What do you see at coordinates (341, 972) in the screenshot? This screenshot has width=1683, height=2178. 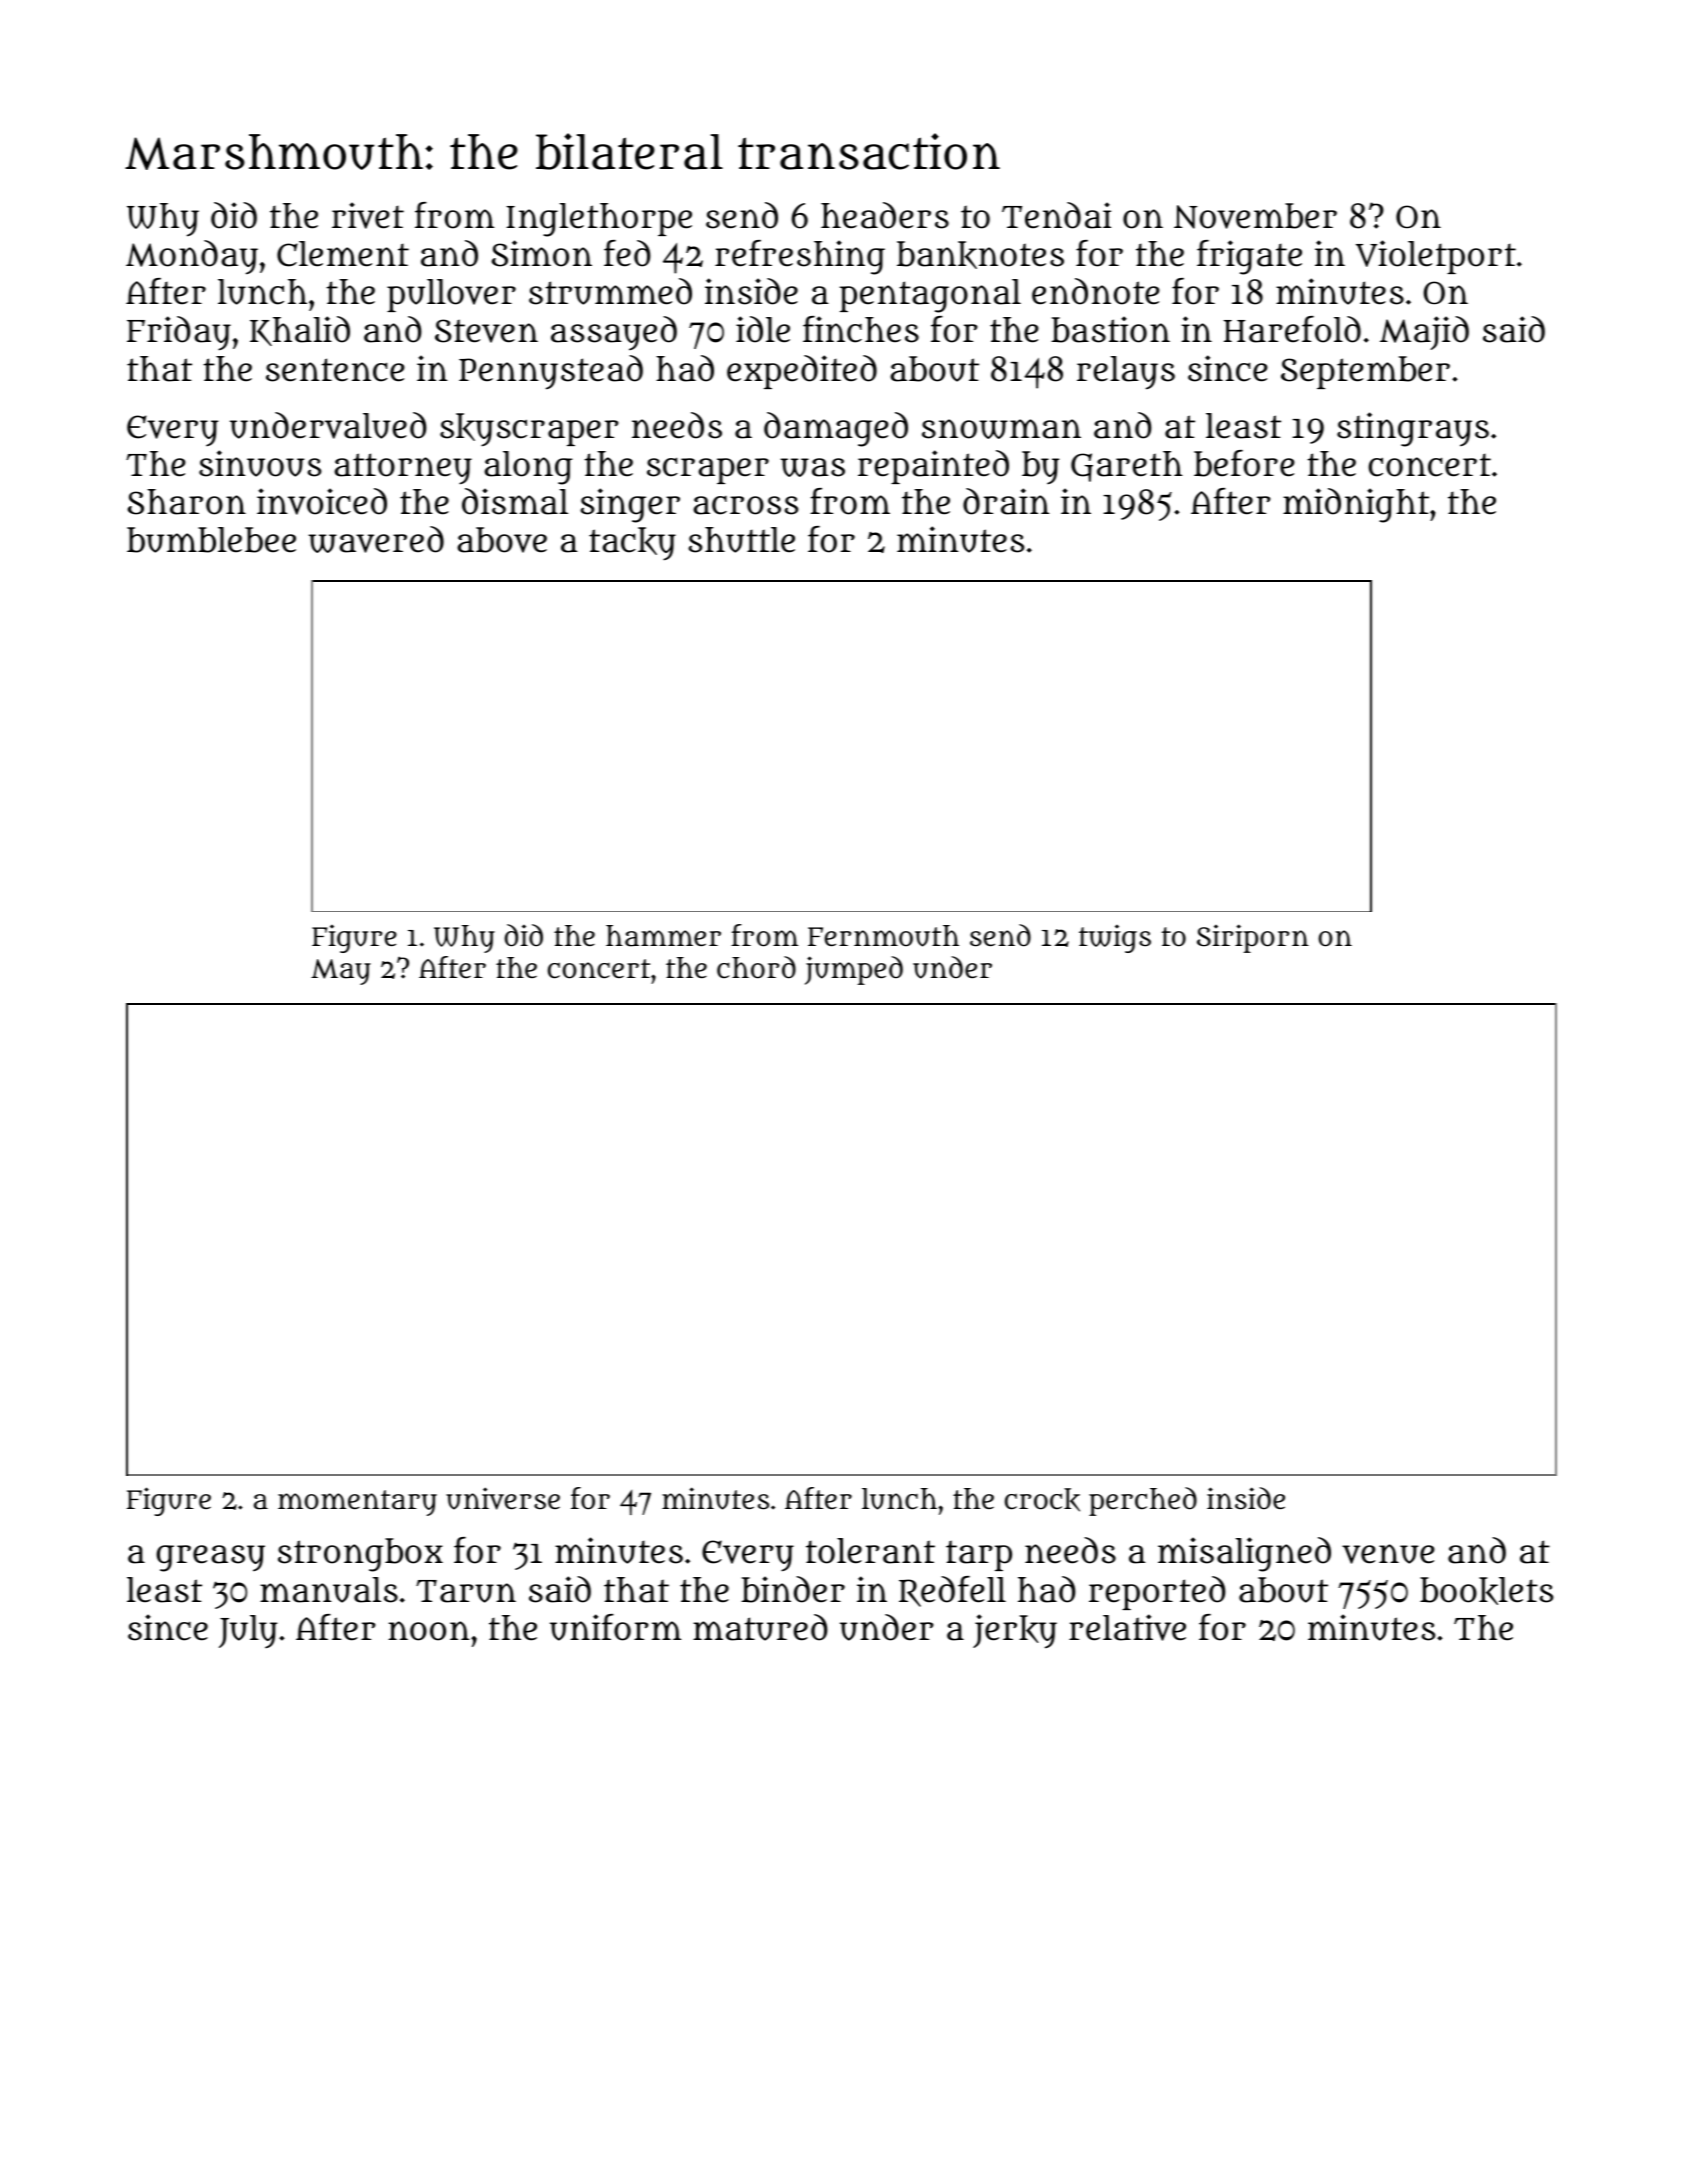 I see `May` at bounding box center [341, 972].
